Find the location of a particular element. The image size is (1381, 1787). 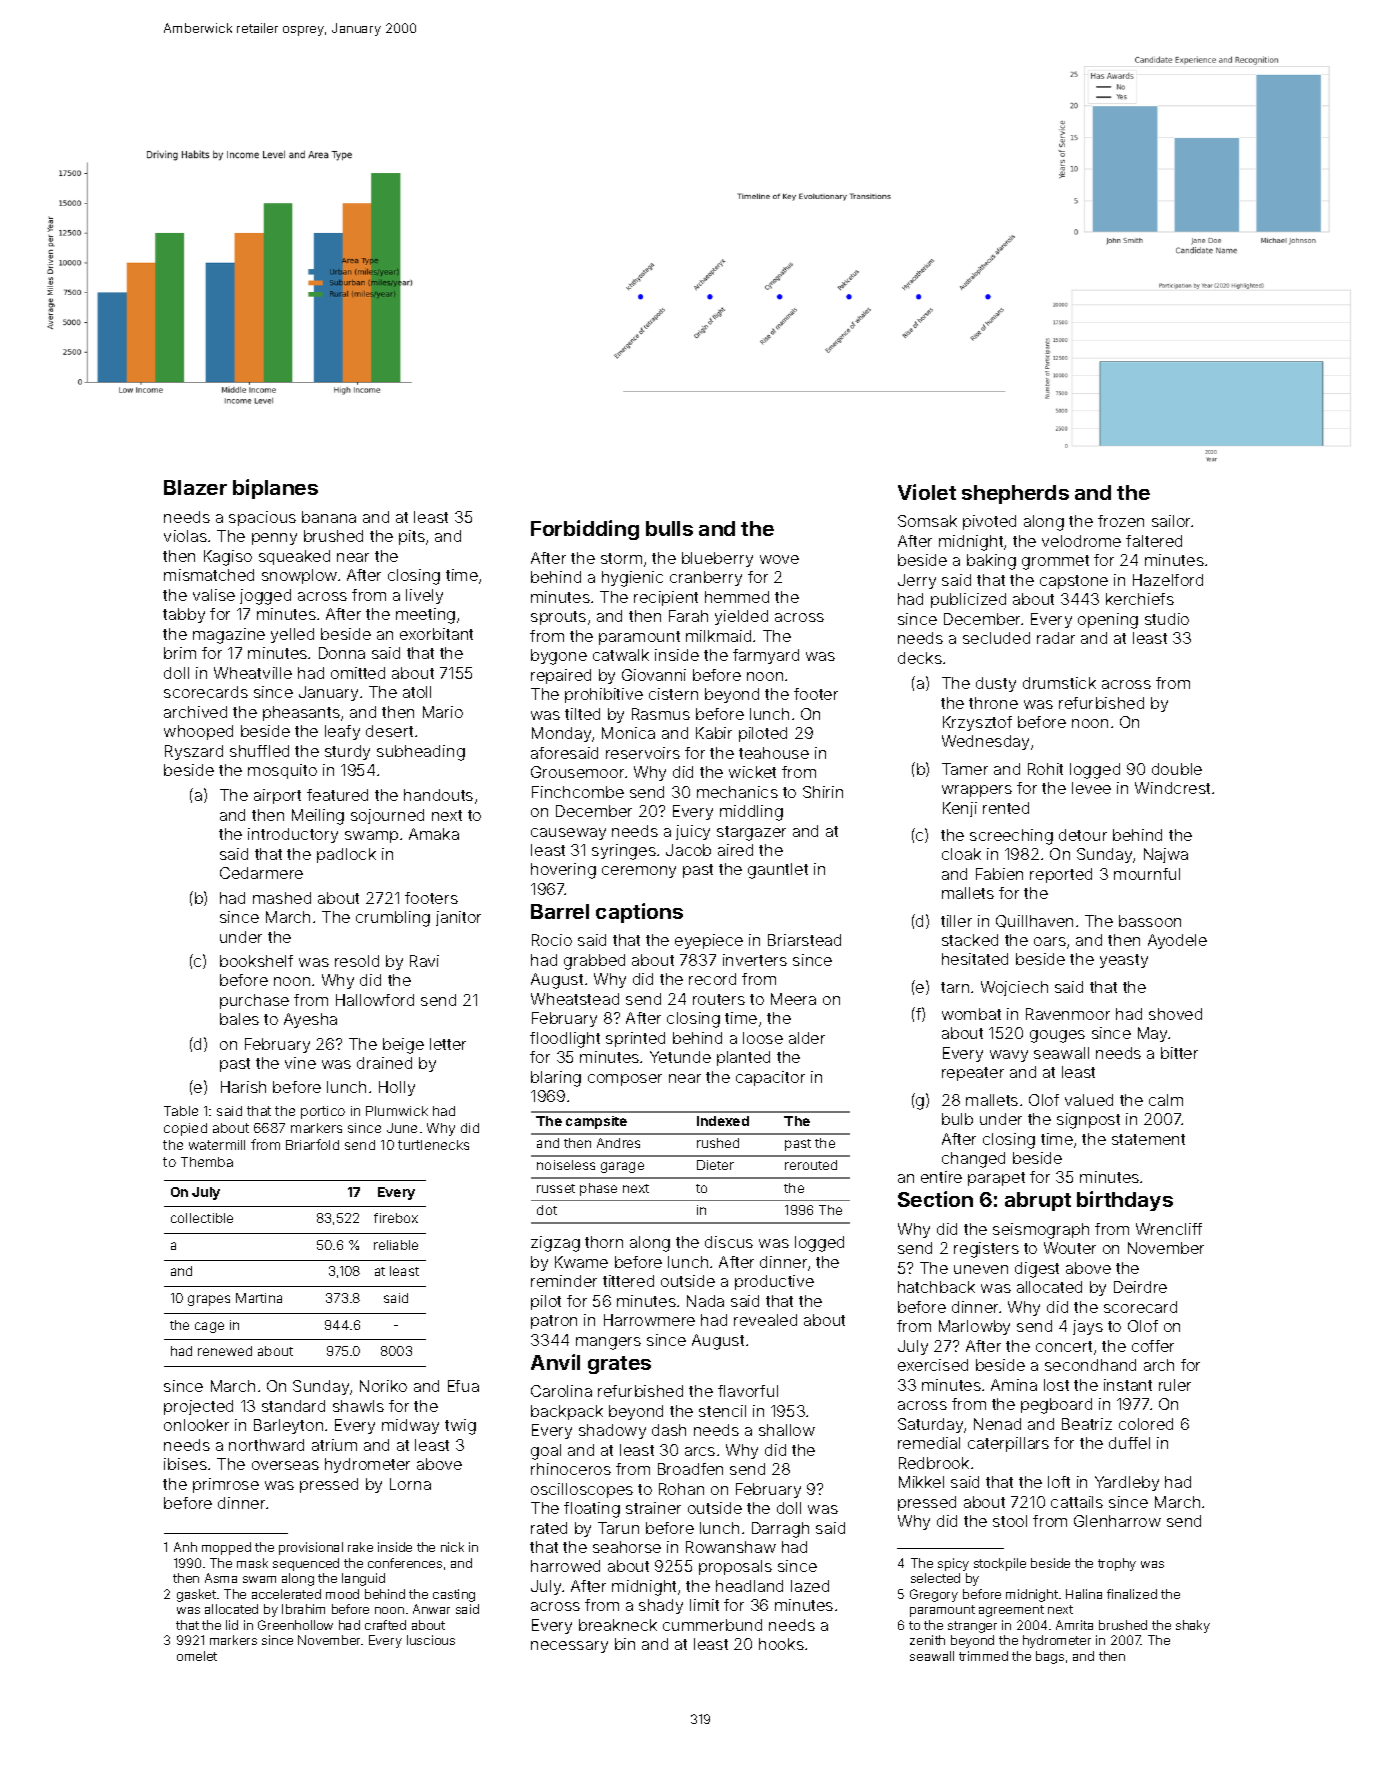

Briarfold is located at coordinates (312, 1144).
